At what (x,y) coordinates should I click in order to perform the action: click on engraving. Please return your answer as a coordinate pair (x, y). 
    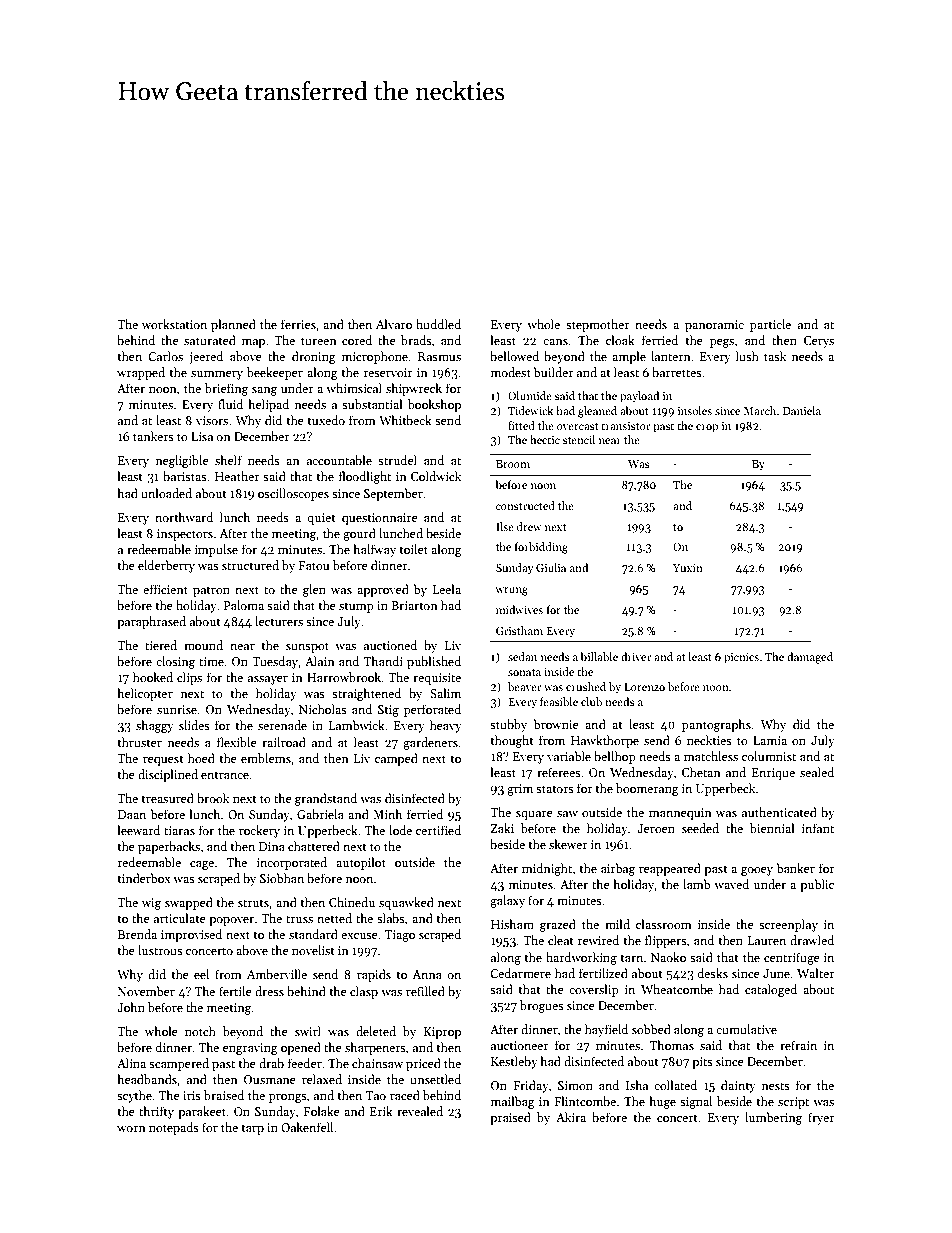
    Looking at the image, I should click on (250, 1049).
